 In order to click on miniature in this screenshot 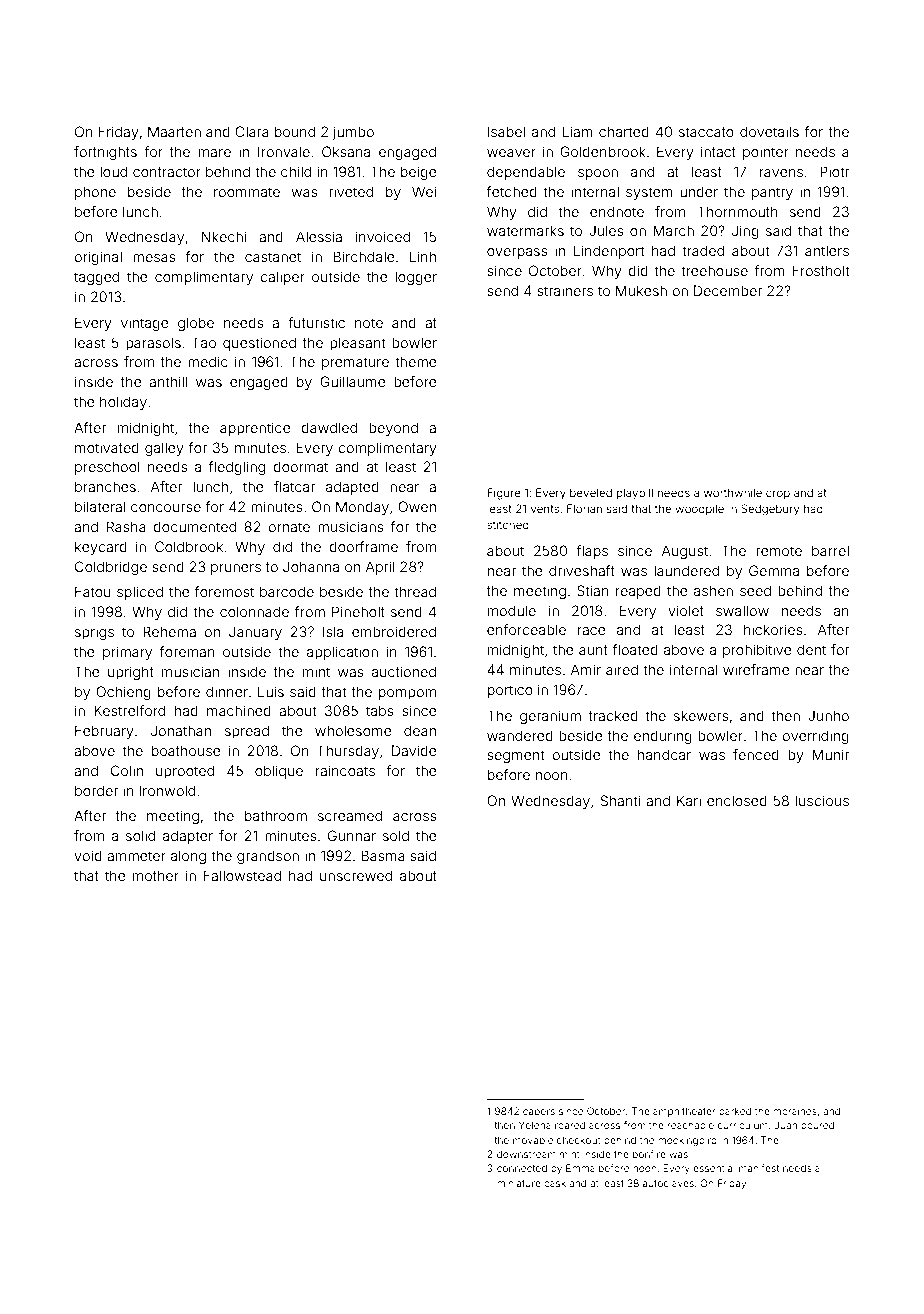, I will do `click(519, 1183)`.
